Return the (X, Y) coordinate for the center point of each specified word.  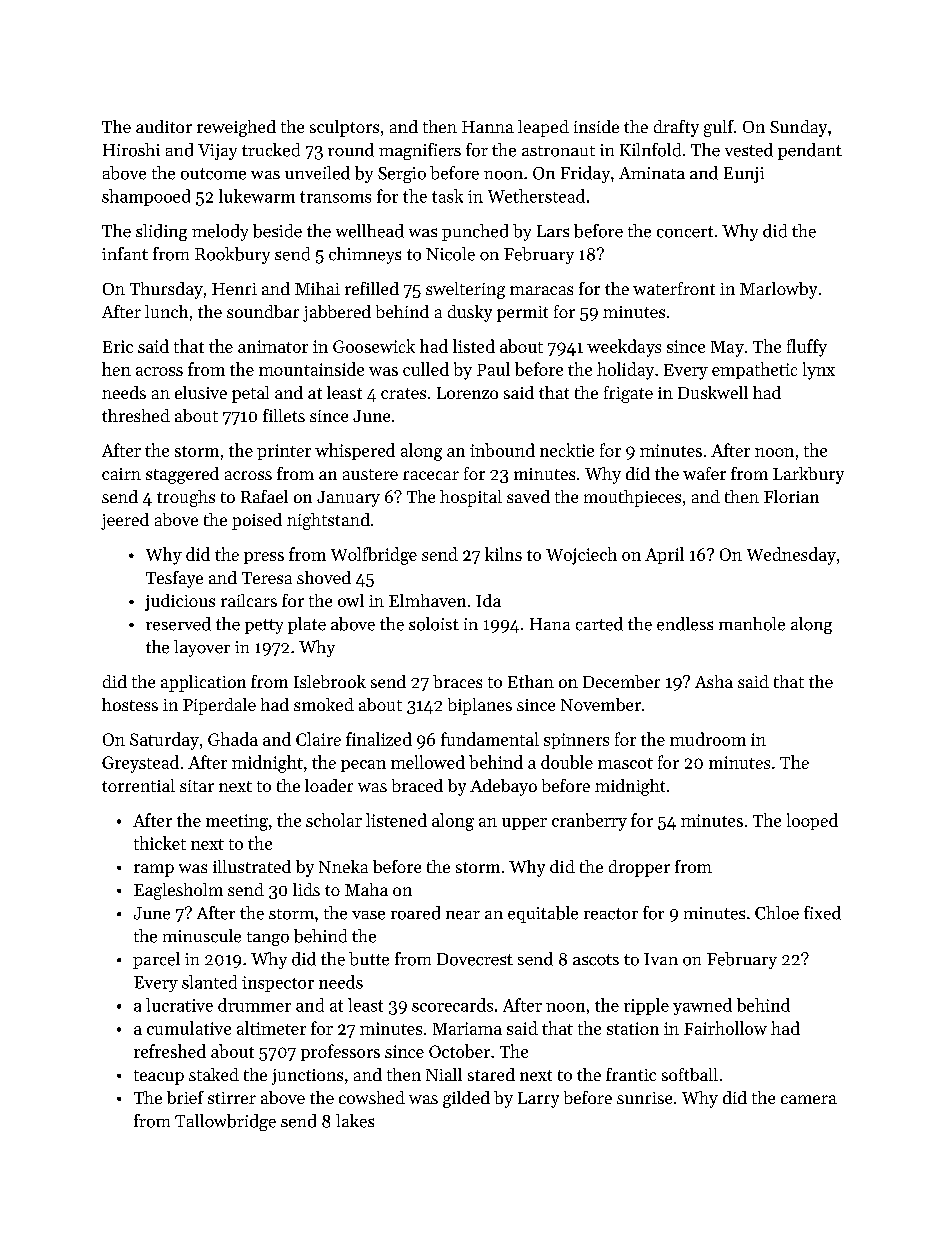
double (567, 762)
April (664, 555)
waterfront (674, 288)
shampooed (146, 197)
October (459, 1051)
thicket (160, 843)
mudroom (708, 739)
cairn (121, 474)
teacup (159, 1077)
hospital (471, 498)
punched (475, 232)
